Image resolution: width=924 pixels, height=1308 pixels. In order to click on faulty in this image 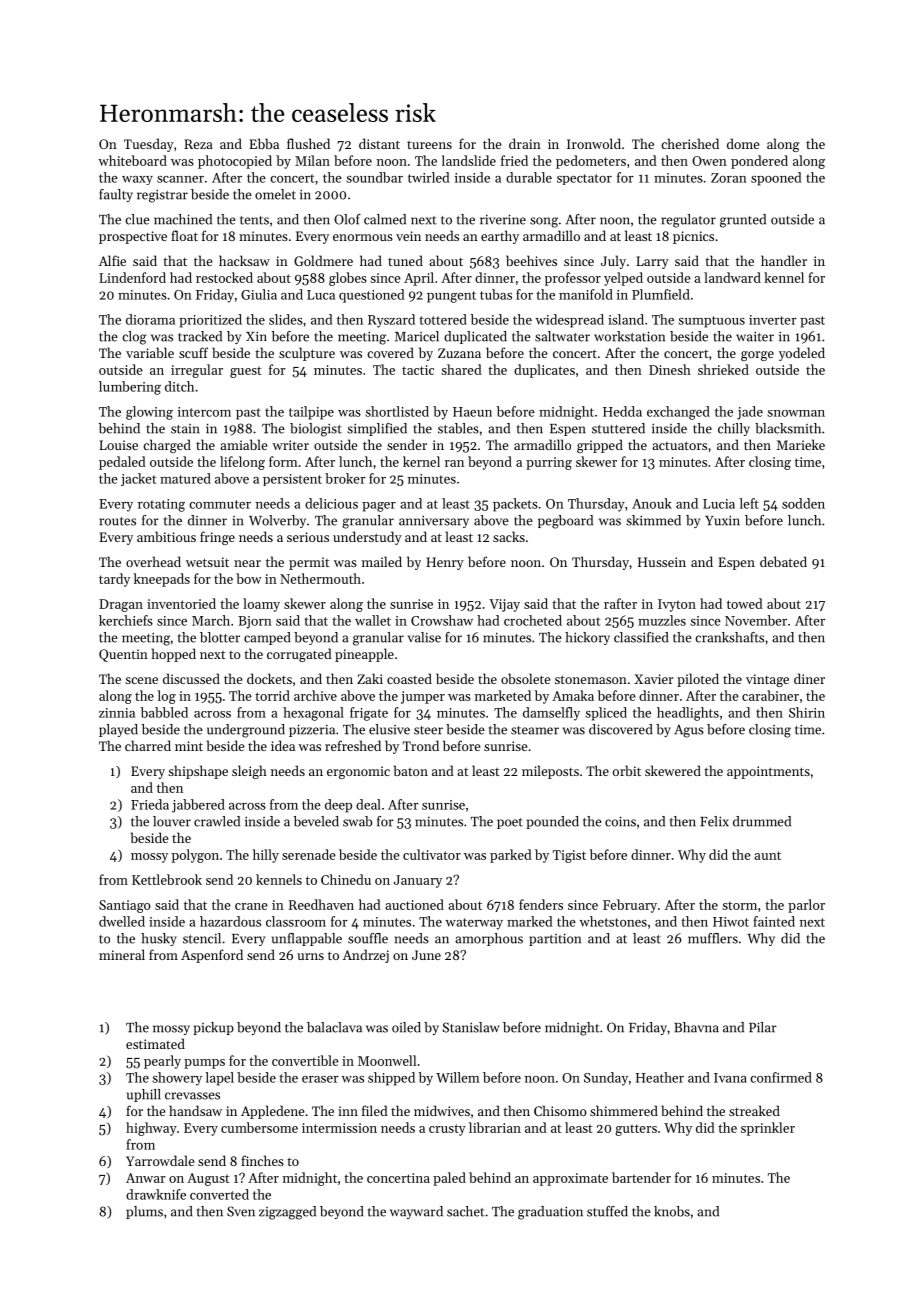, I will do `click(116, 195)`.
